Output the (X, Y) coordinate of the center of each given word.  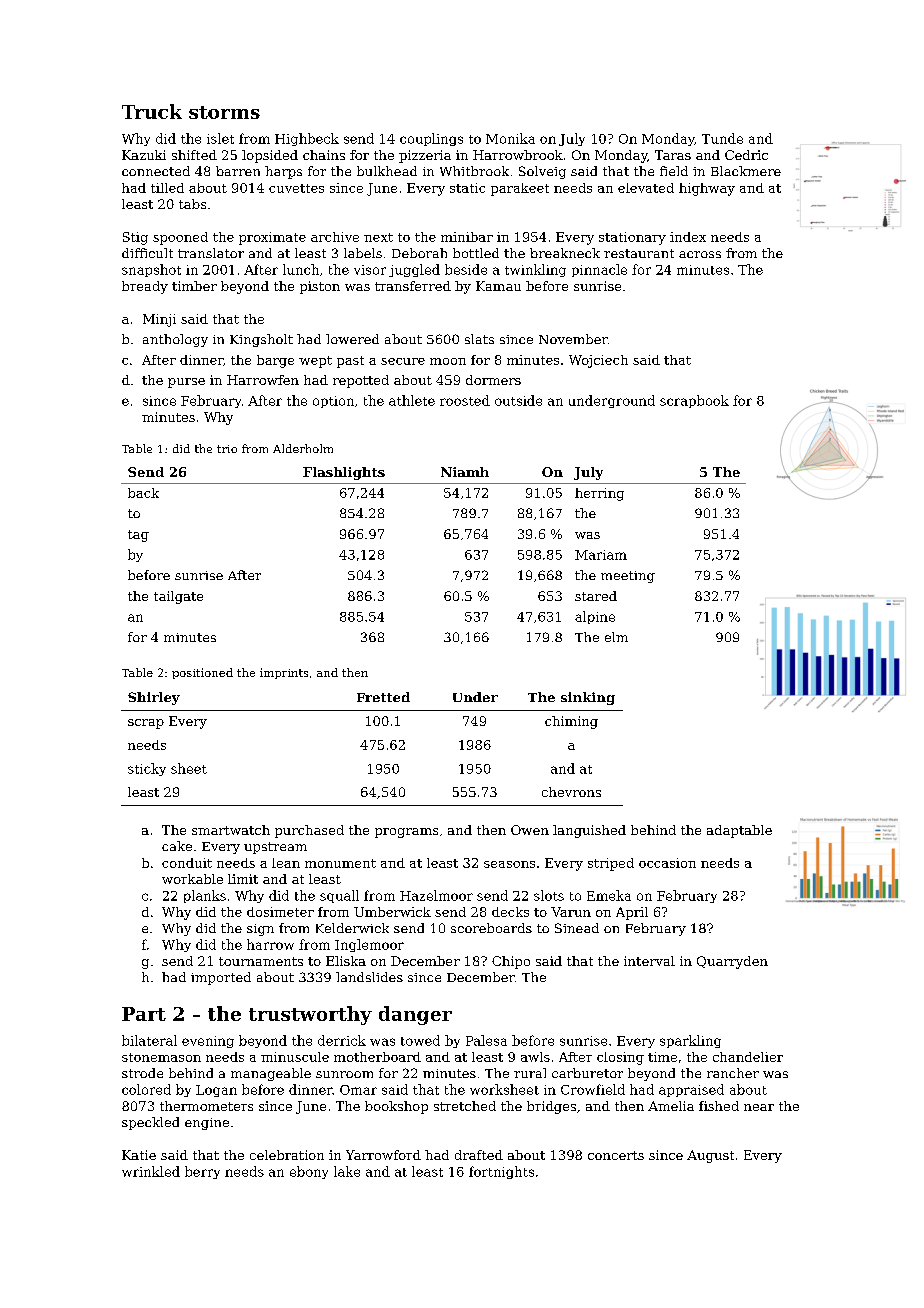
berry (202, 1172)
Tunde (722, 138)
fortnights (501, 1172)
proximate (272, 238)
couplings (431, 139)
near (759, 1107)
